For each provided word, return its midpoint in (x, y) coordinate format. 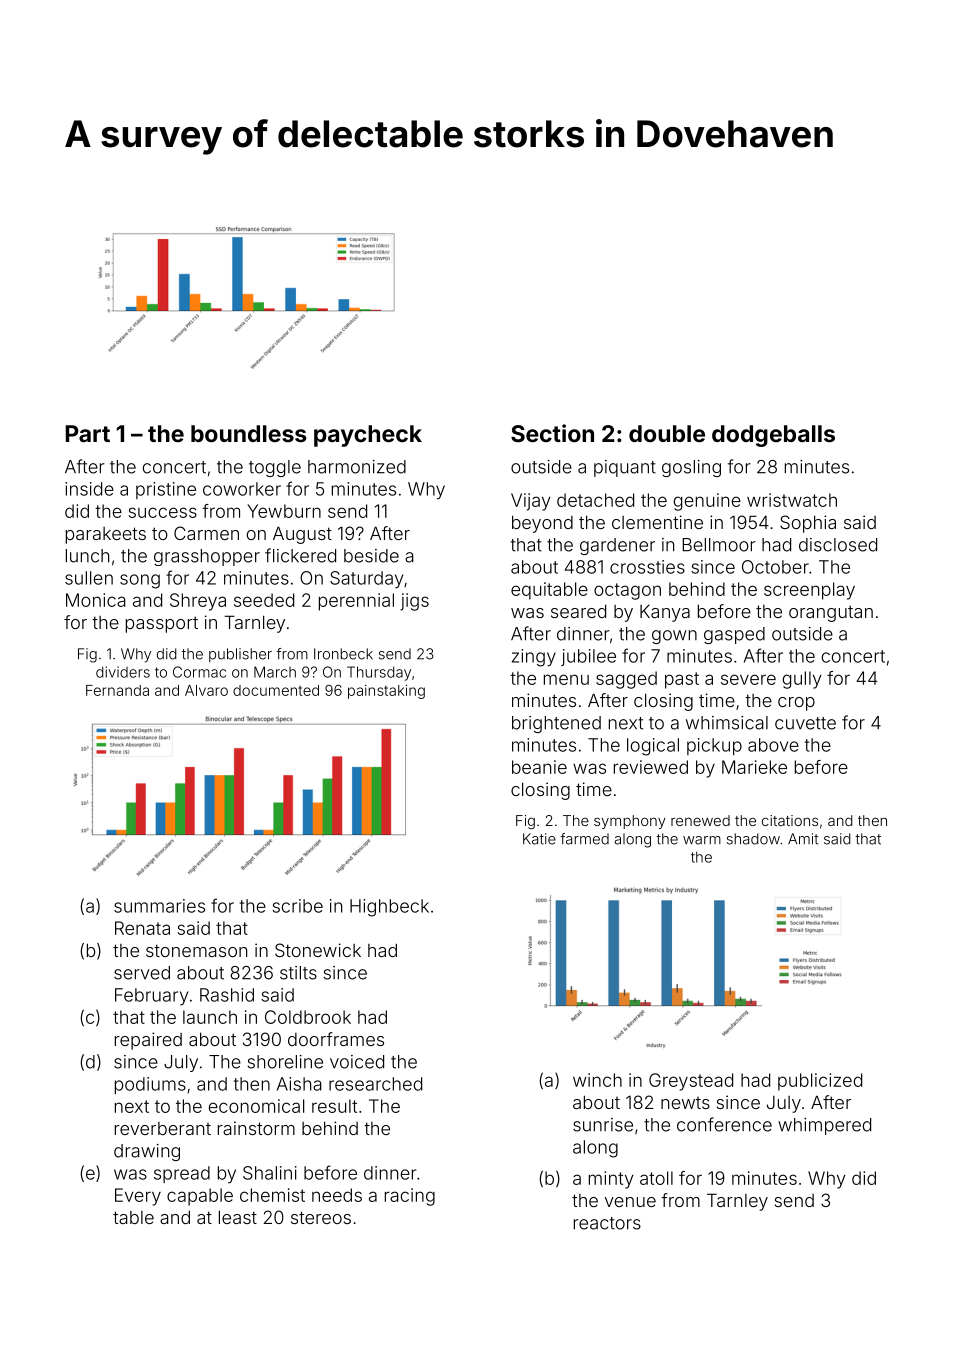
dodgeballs (773, 436)
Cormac (199, 672)
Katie (539, 839)
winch (597, 1080)
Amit (803, 839)
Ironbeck (343, 654)
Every (138, 1197)
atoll (656, 1178)
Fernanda (117, 690)
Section (552, 433)
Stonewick (318, 950)
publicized (820, 1082)
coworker (242, 489)
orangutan (831, 613)
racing (410, 1197)
